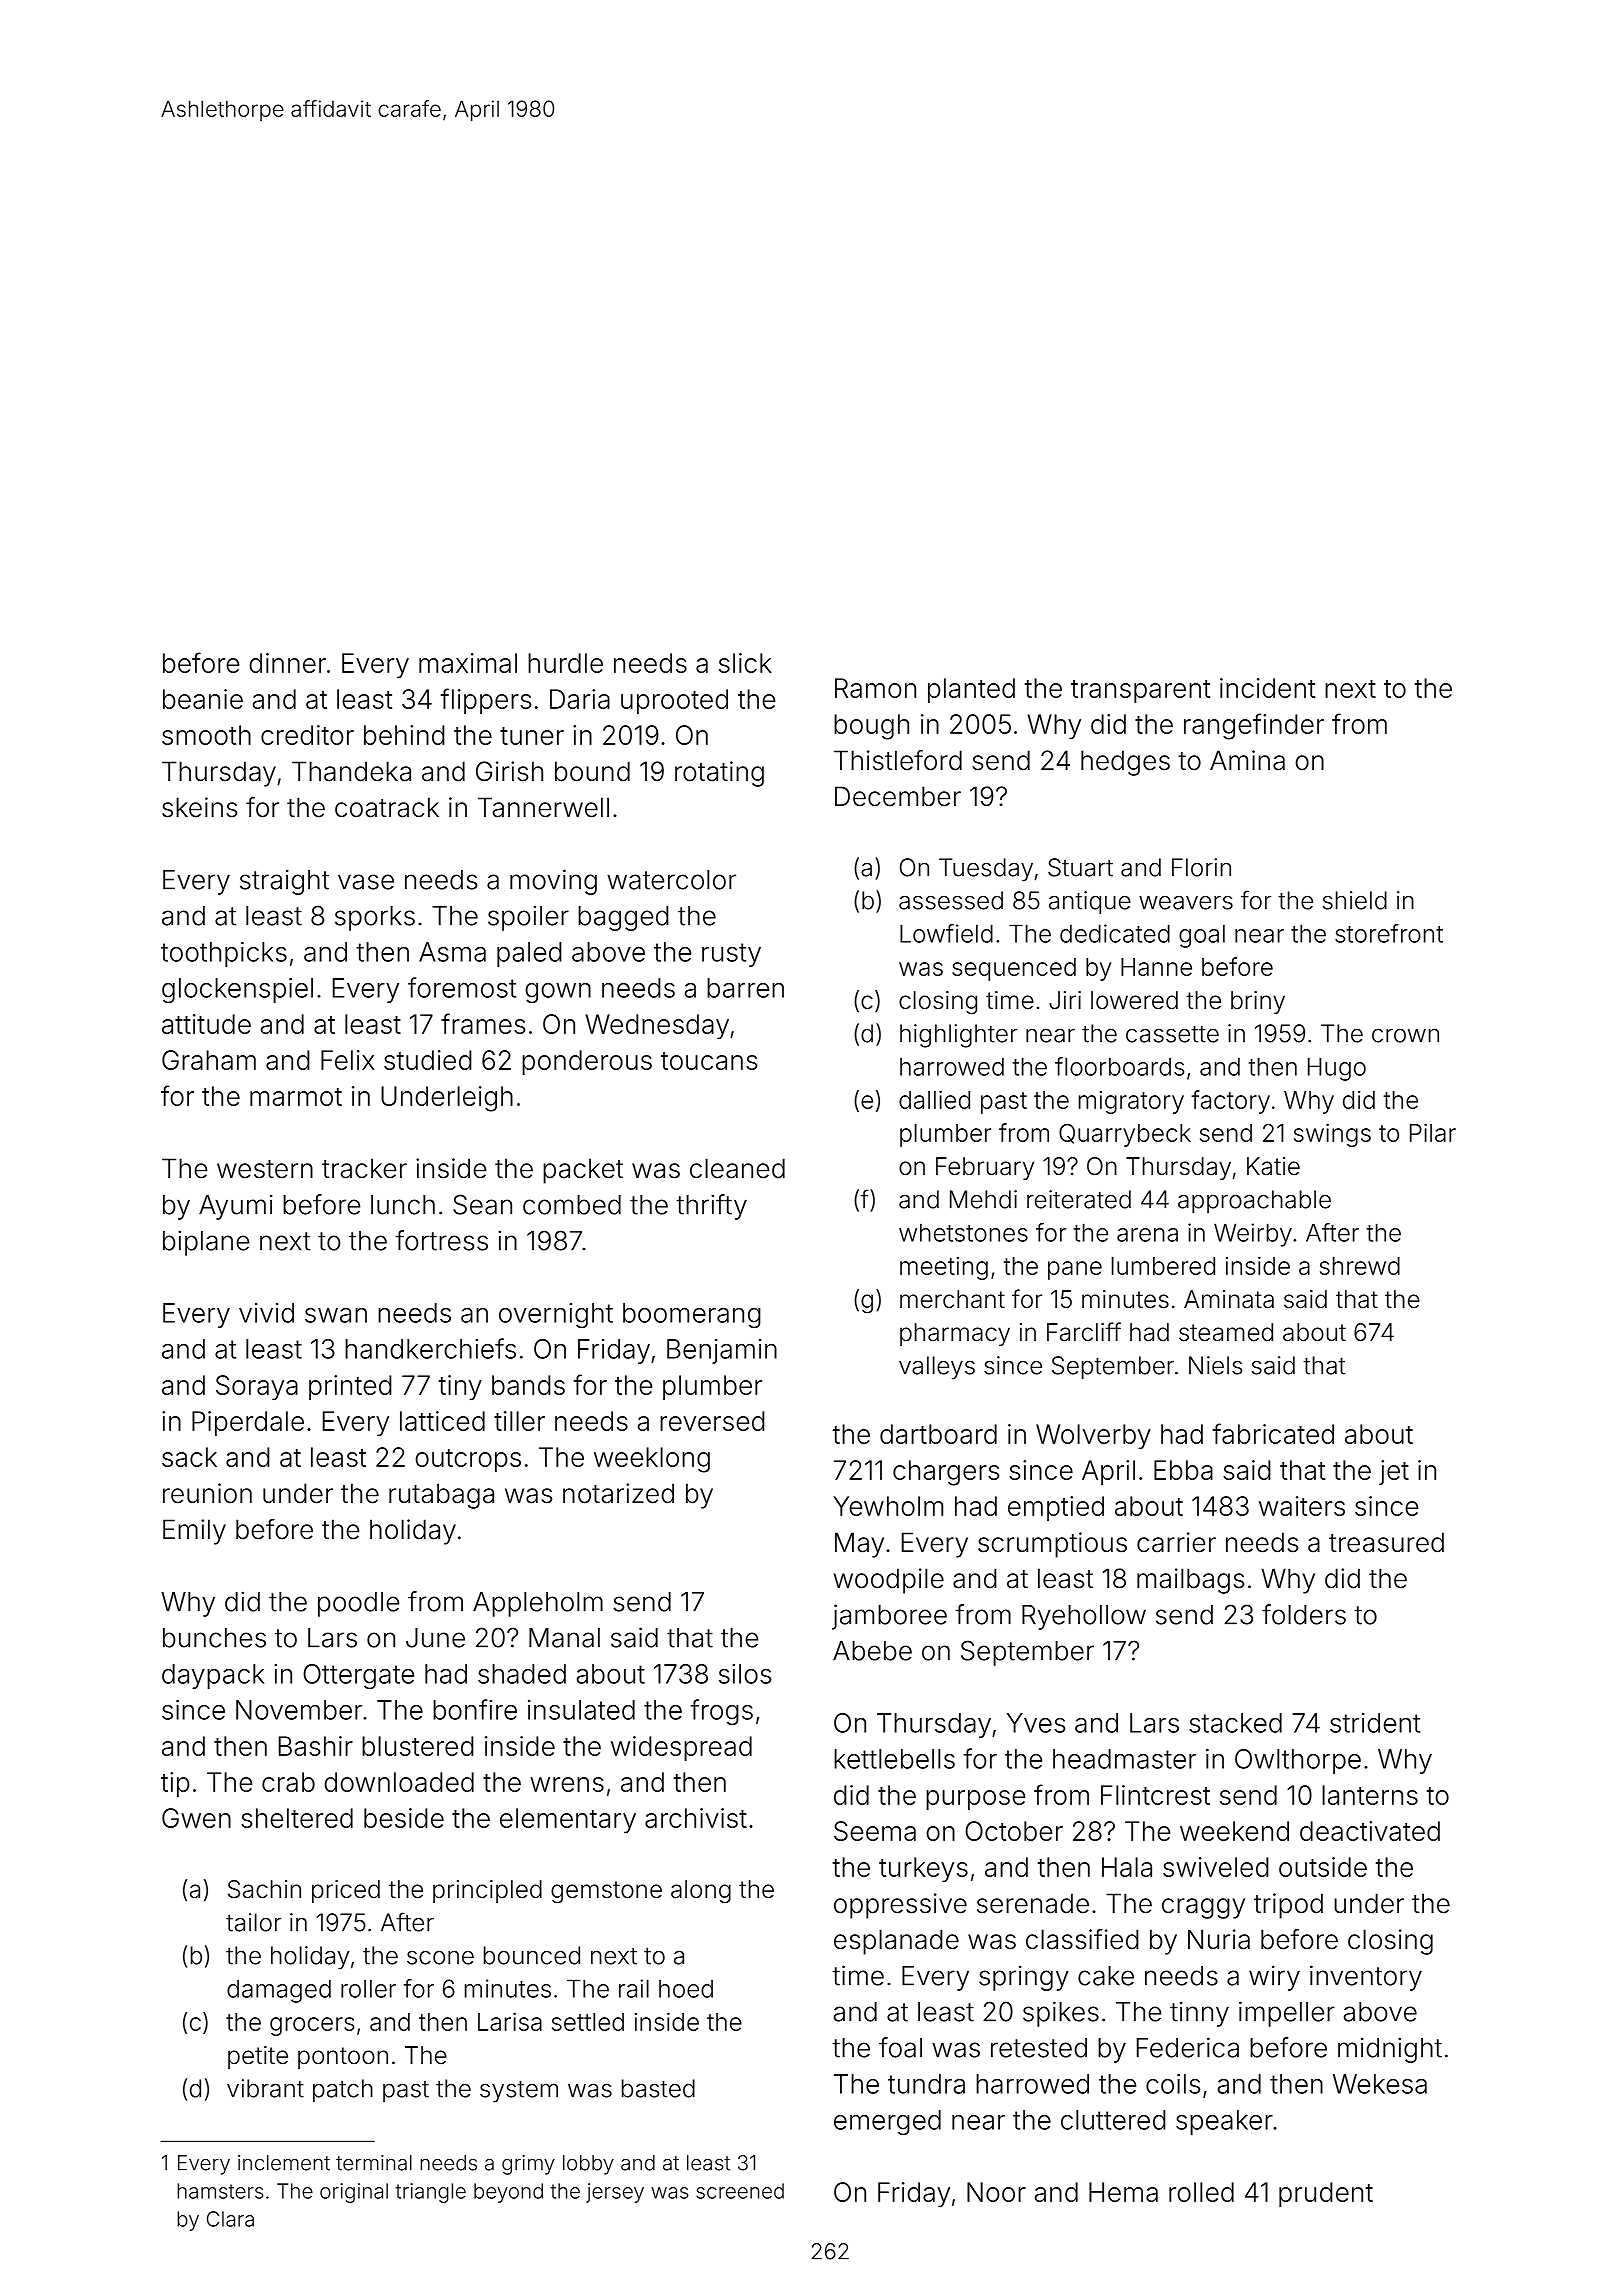 The height and width of the screenshot is (2292, 1620). I want to click on dallied, so click(934, 1099).
